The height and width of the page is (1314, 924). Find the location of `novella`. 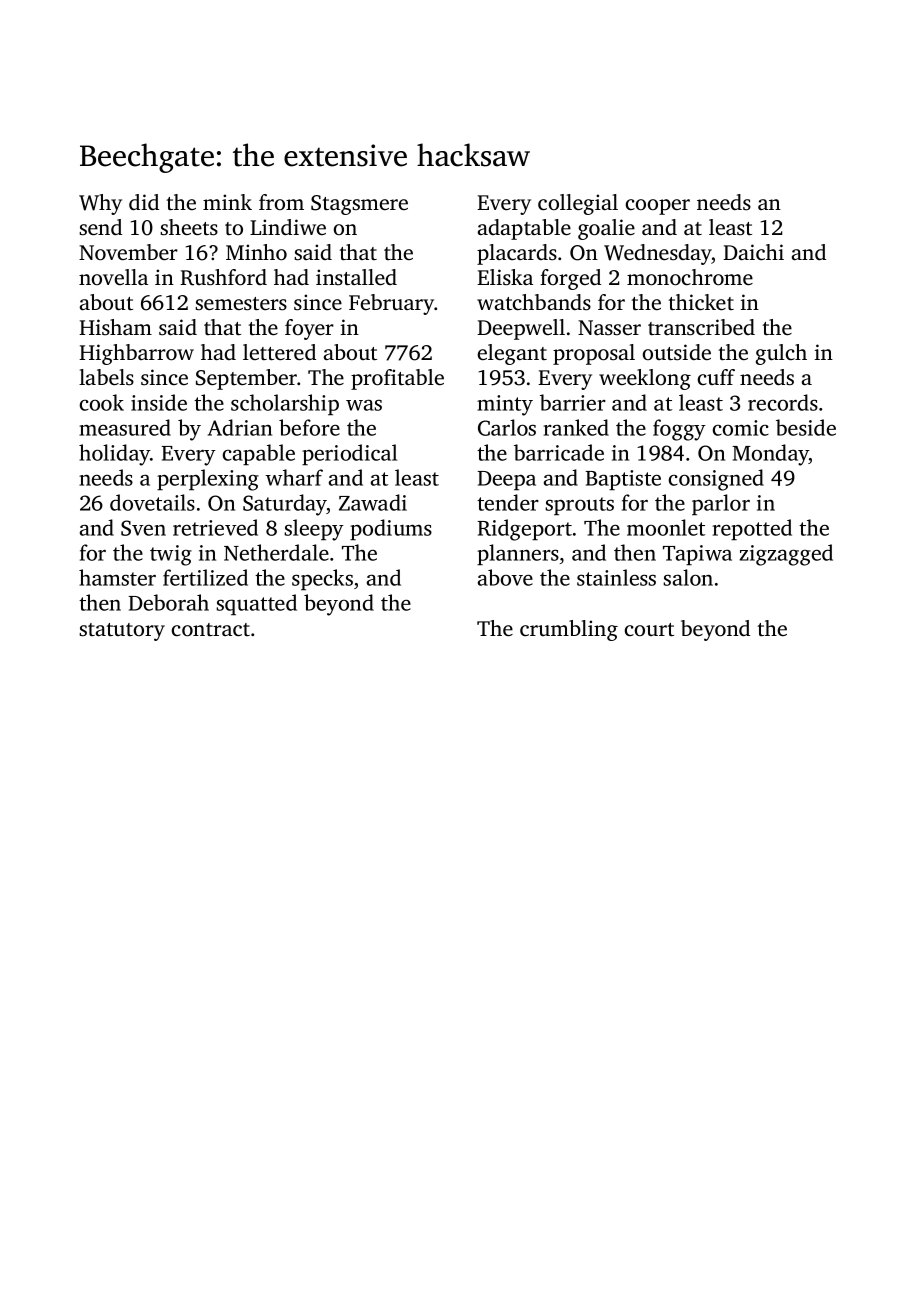

novella is located at coordinates (113, 277).
